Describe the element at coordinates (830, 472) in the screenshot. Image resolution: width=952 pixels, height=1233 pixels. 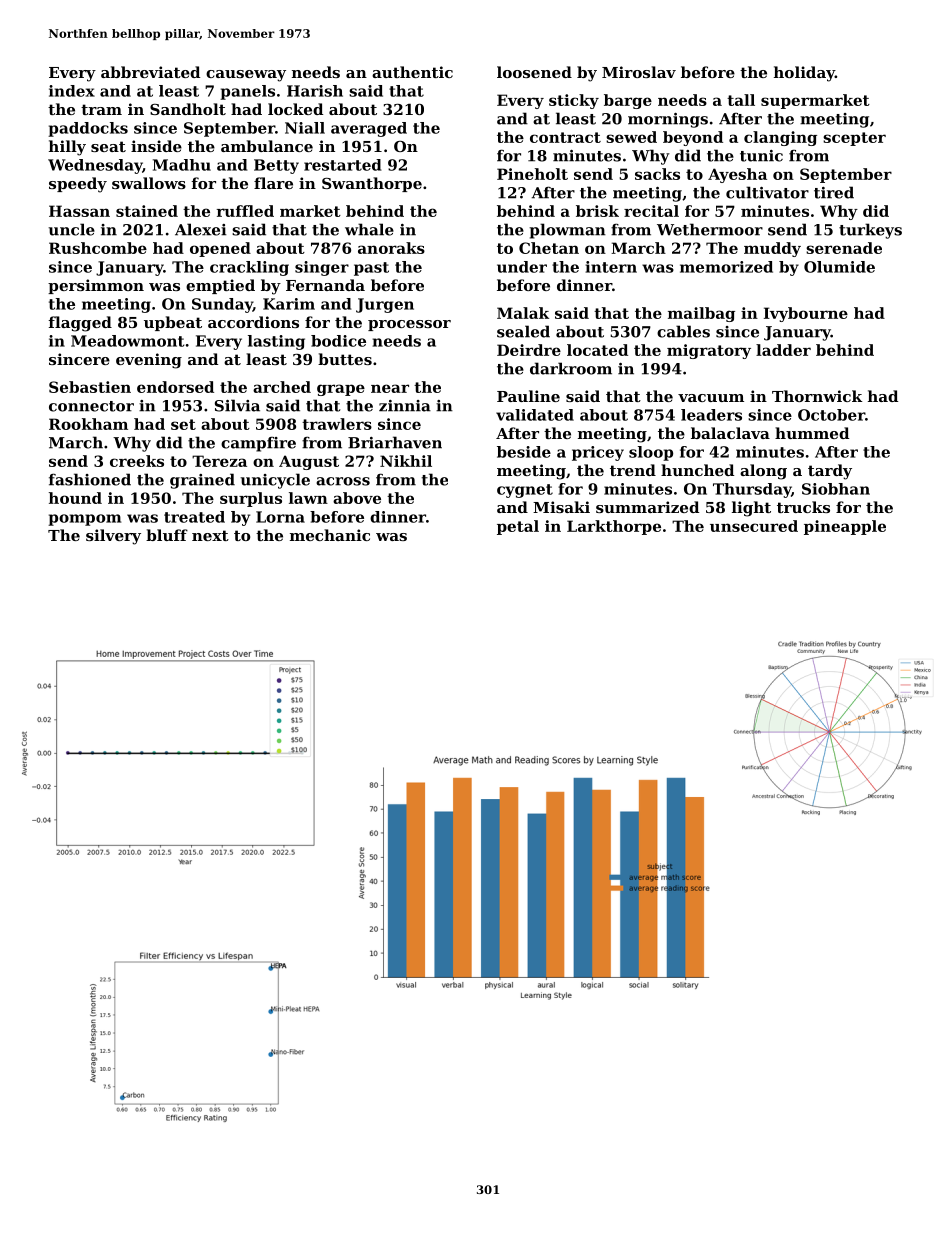
I see `tardy` at that location.
